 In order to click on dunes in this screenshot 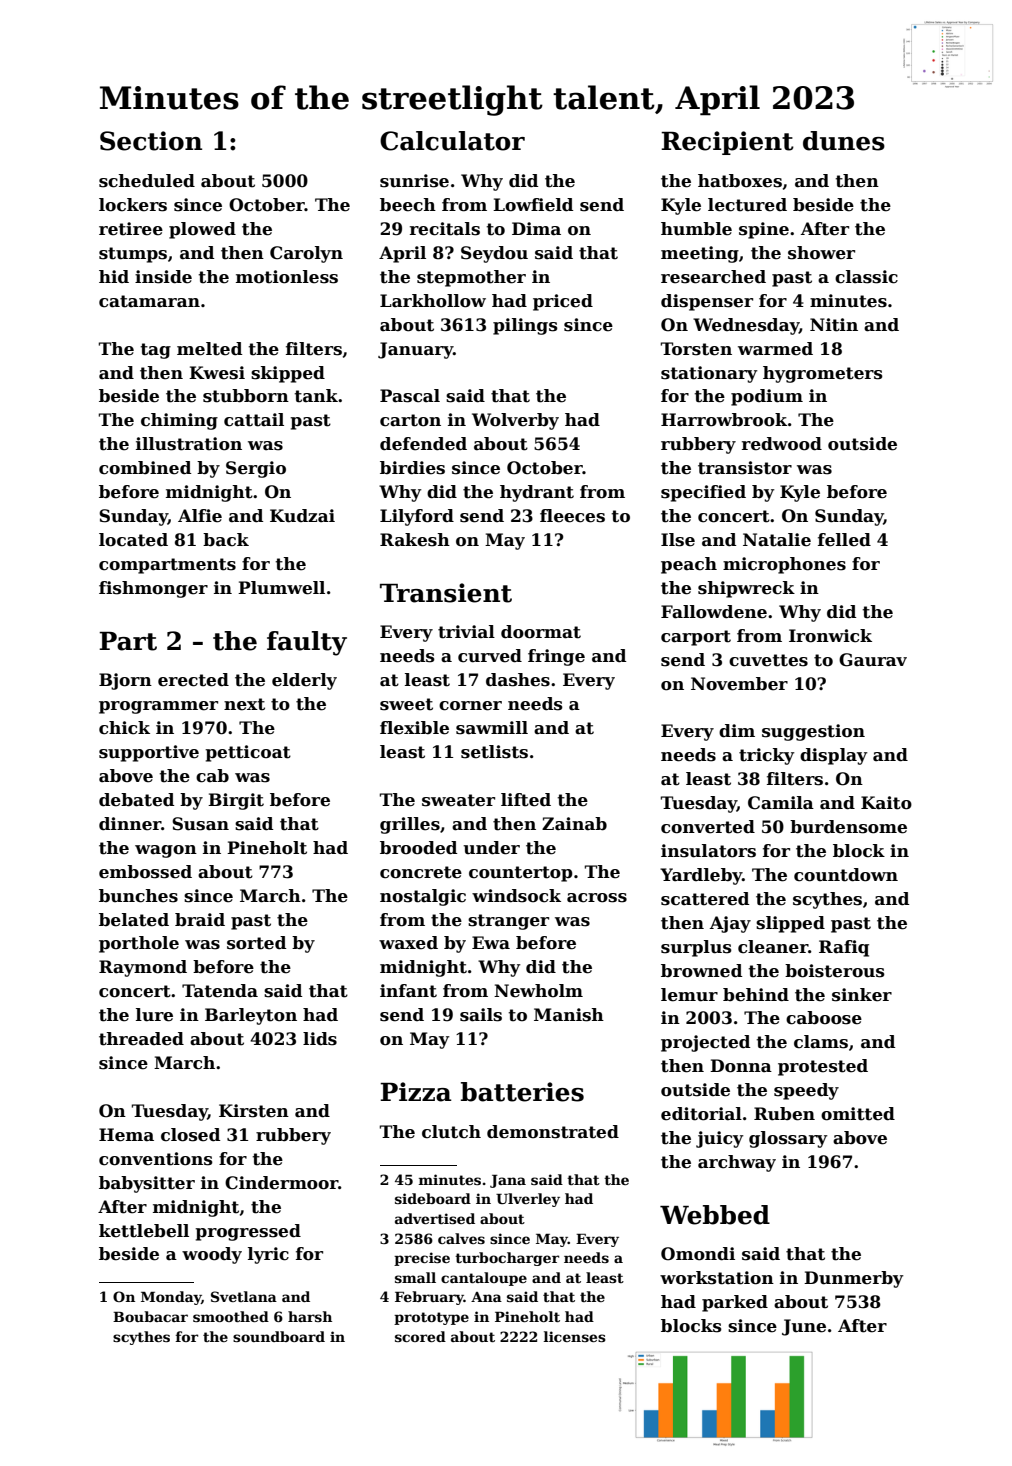, I will do `click(844, 141)`.
